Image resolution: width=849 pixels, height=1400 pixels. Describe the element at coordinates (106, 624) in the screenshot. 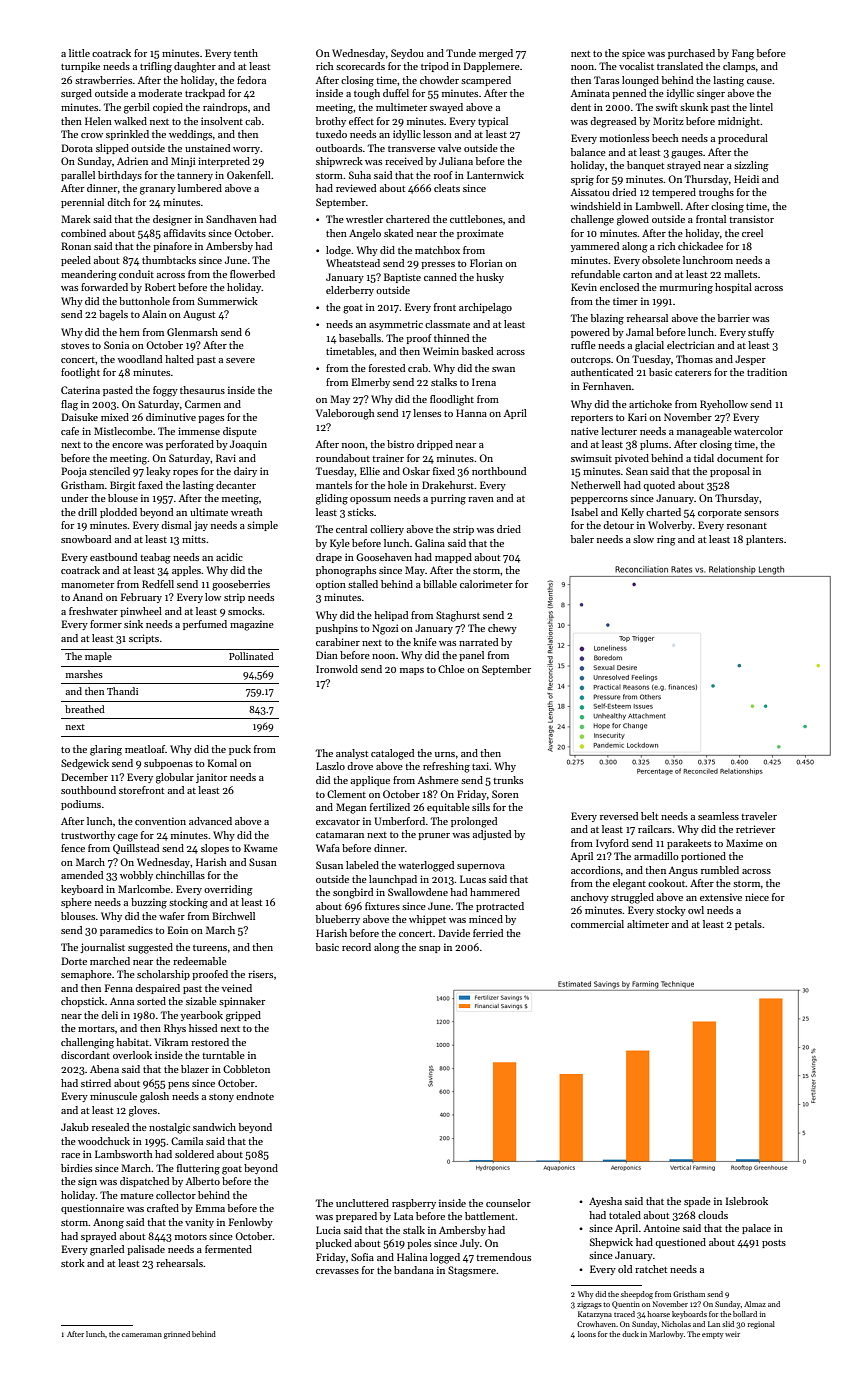

I see `former` at that location.
